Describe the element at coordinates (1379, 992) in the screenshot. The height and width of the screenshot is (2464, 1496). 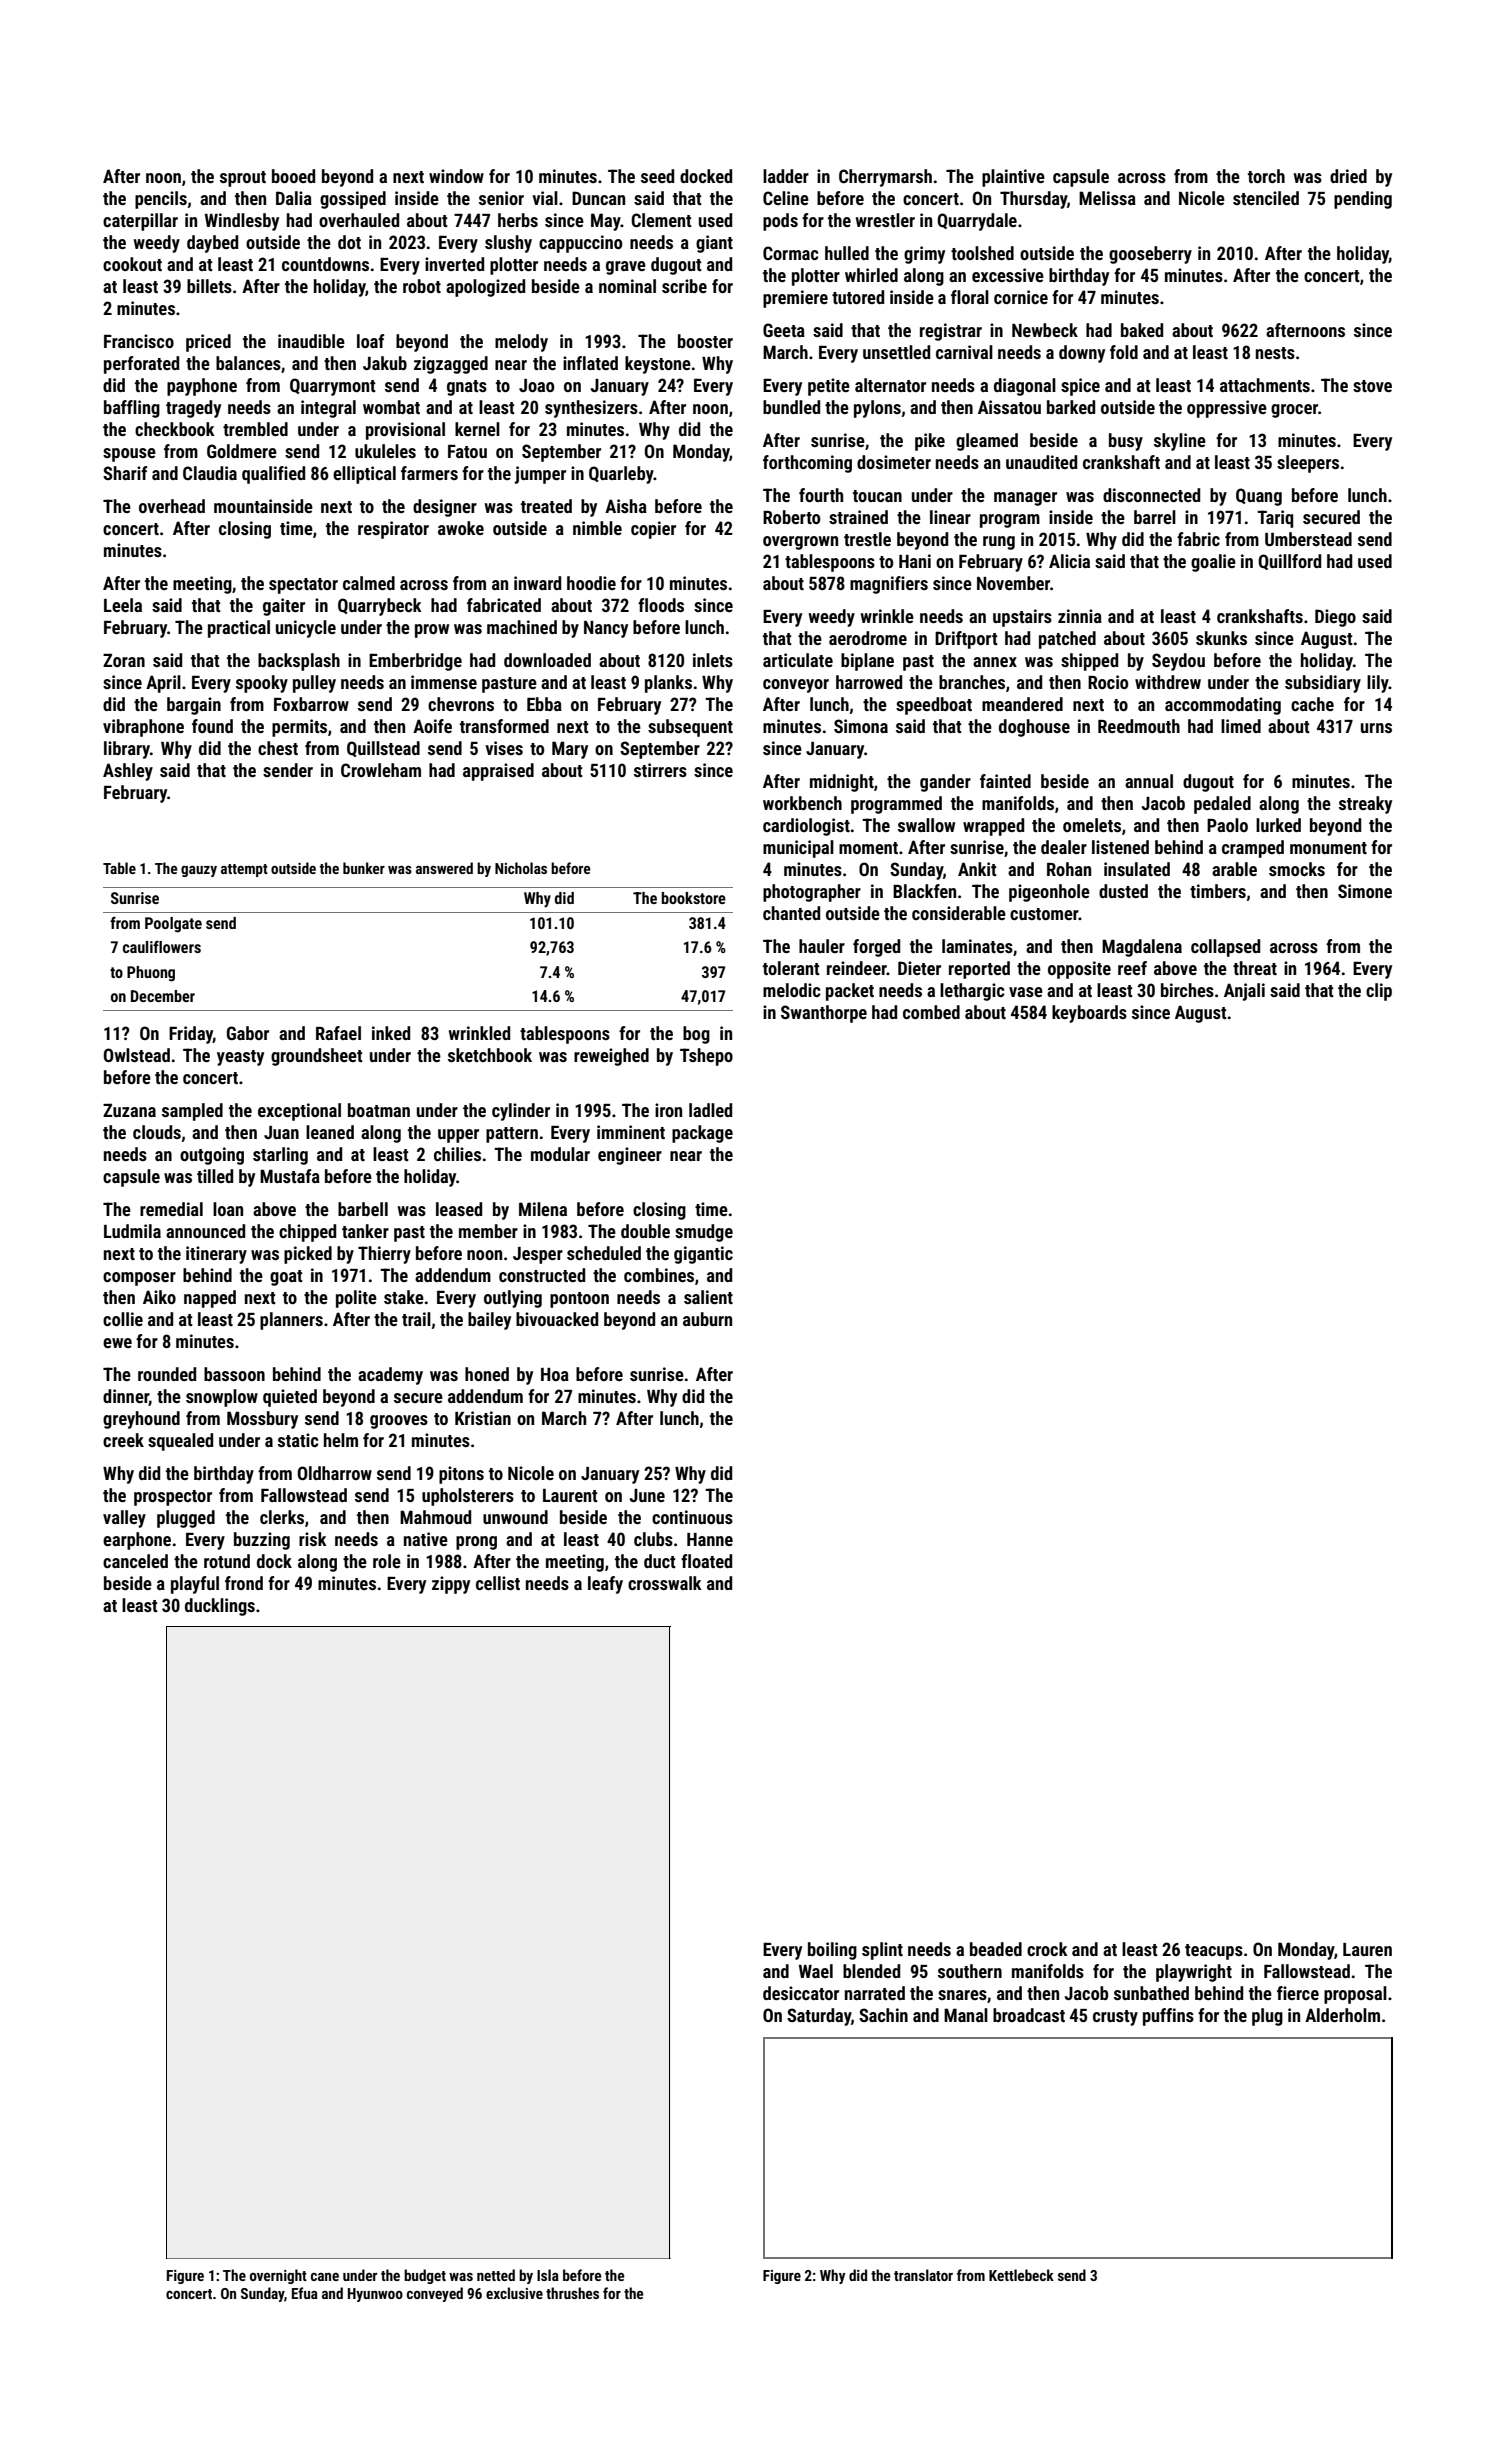
I see `clip` at that location.
